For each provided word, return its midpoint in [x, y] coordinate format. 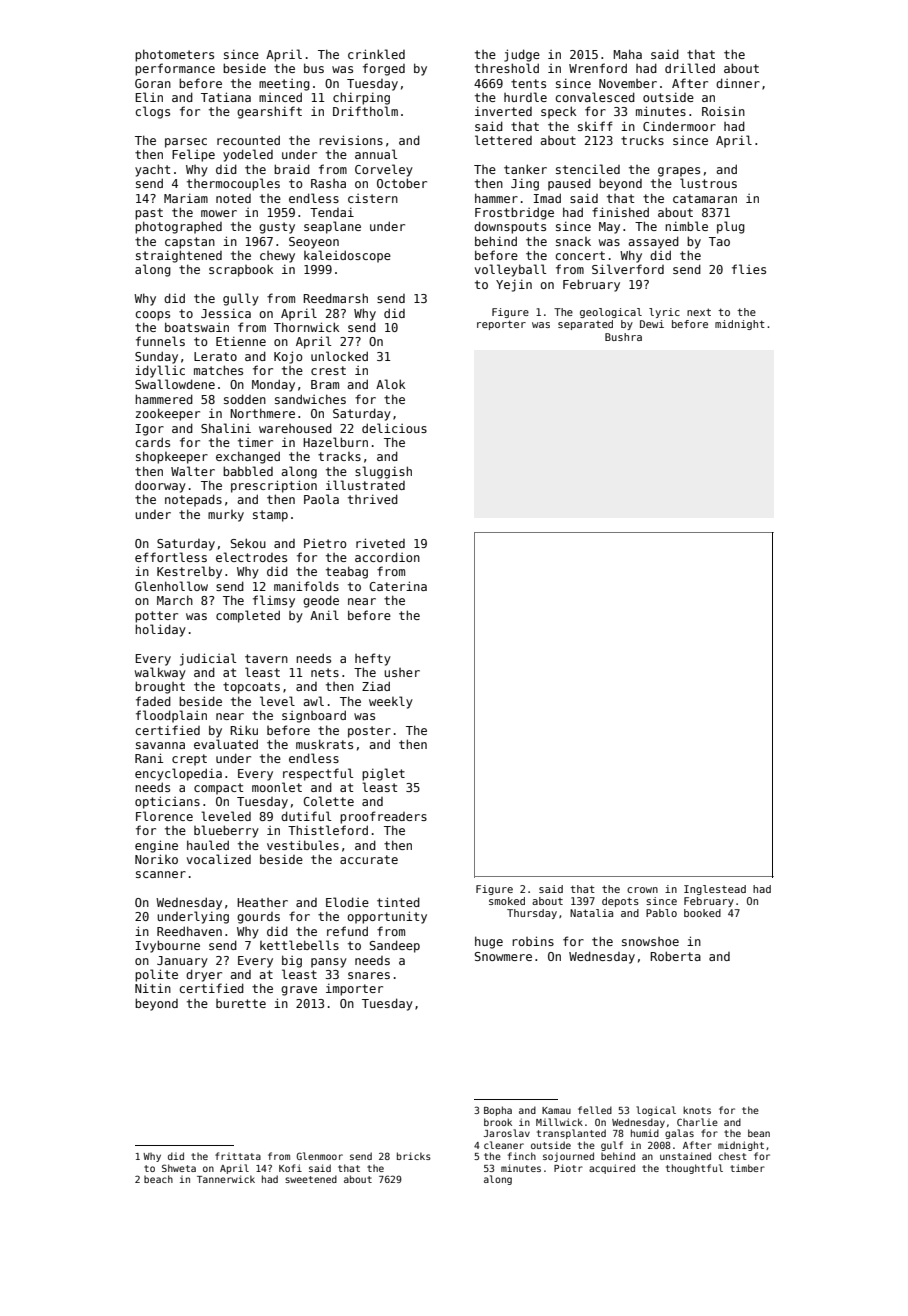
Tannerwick [226, 1179]
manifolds [306, 586]
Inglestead [715, 890]
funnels [160, 341]
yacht [152, 170]
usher [402, 672]
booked [702, 913]
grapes [679, 172]
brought [160, 687]
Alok [390, 384]
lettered [503, 140]
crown [642, 890]
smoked [507, 901]
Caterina [398, 586]
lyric [664, 313]
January [182, 962]
